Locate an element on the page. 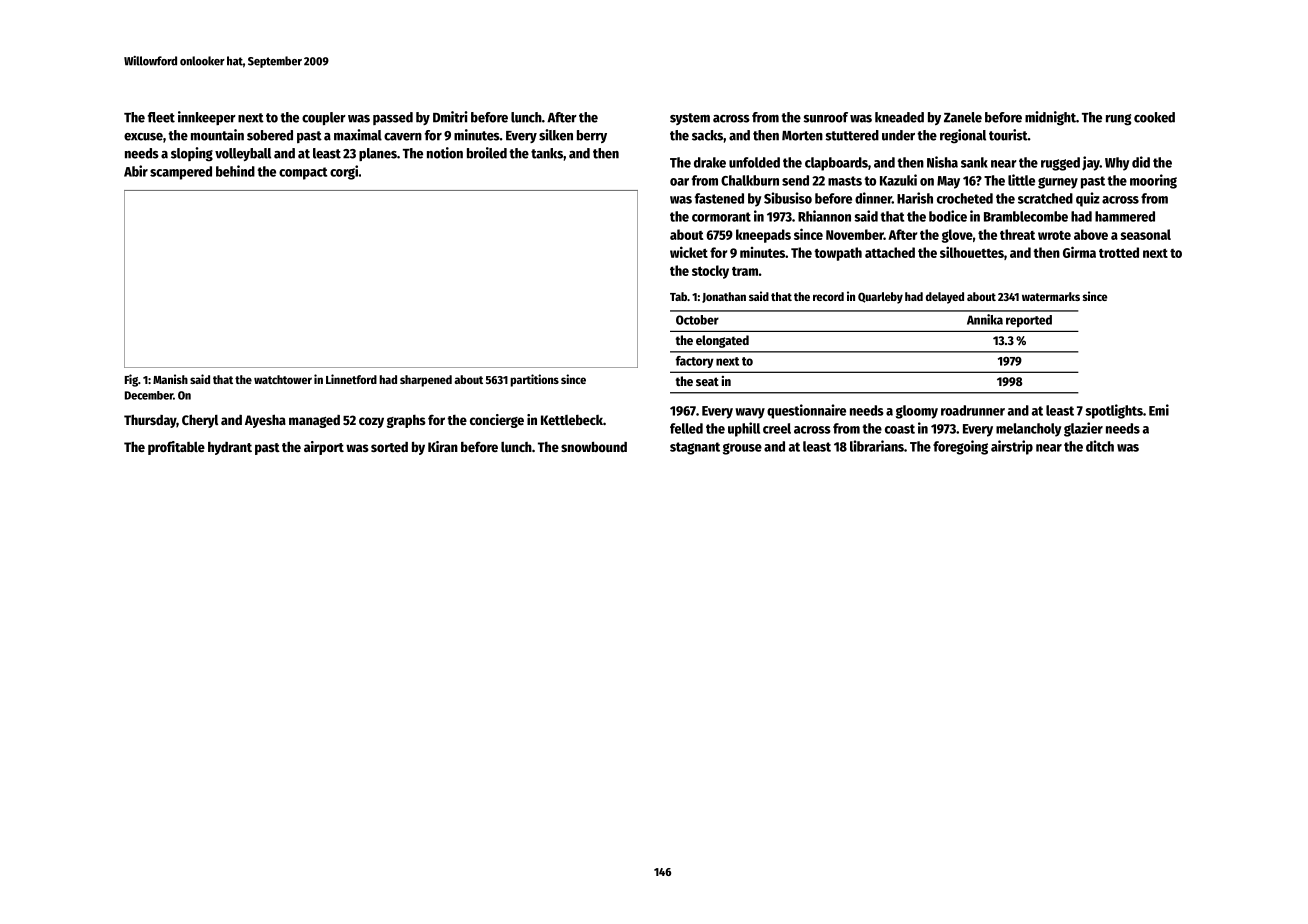 The width and height of the page is (1308, 924). wicket is located at coordinates (689, 252).
